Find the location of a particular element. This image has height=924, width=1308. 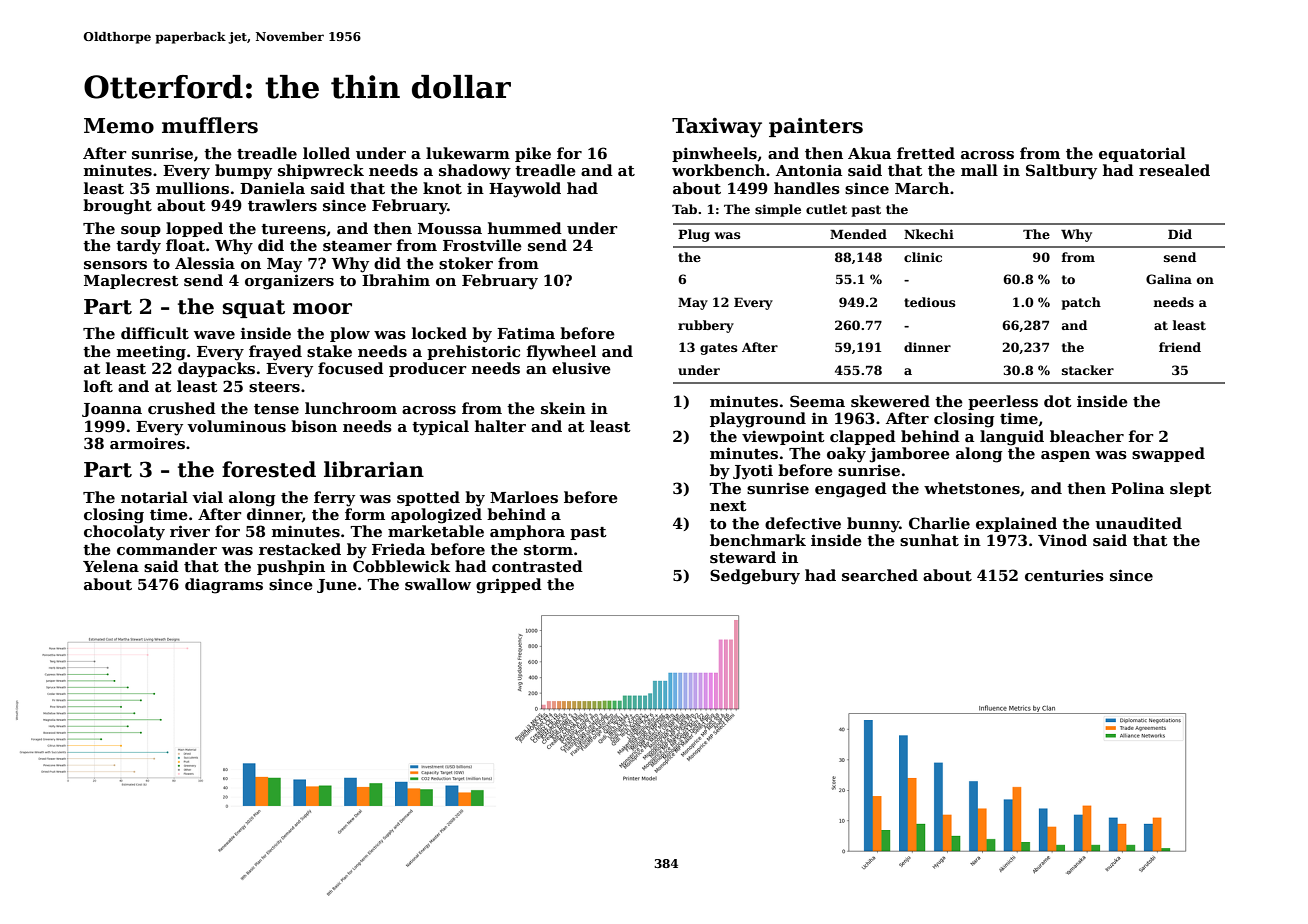

difficult is located at coordinates (155, 333).
